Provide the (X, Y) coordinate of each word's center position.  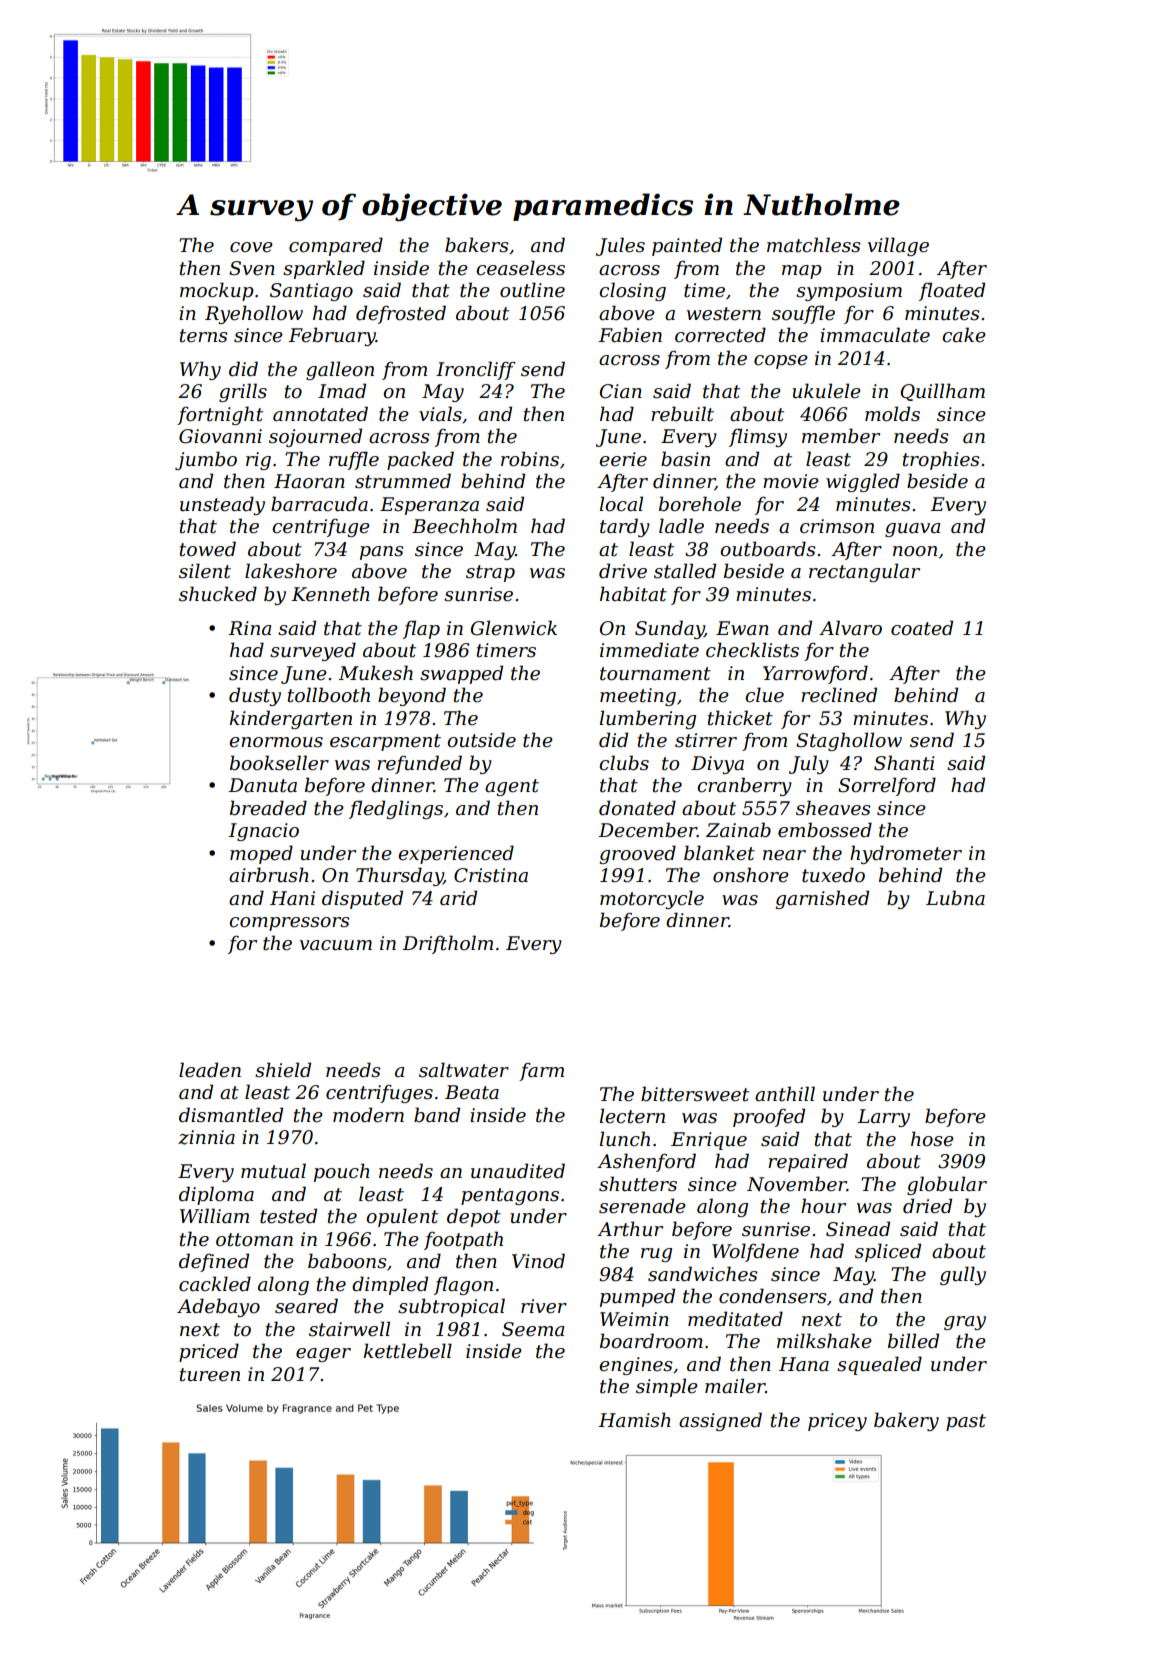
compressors (289, 924)
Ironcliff (476, 370)
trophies (941, 460)
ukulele (827, 391)
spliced (888, 1252)
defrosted (401, 314)
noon (915, 551)
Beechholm (464, 526)
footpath (463, 1240)
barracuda (319, 504)
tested (288, 1216)
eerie (623, 459)
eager (323, 1355)
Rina (249, 628)
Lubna (955, 898)
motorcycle (652, 899)
